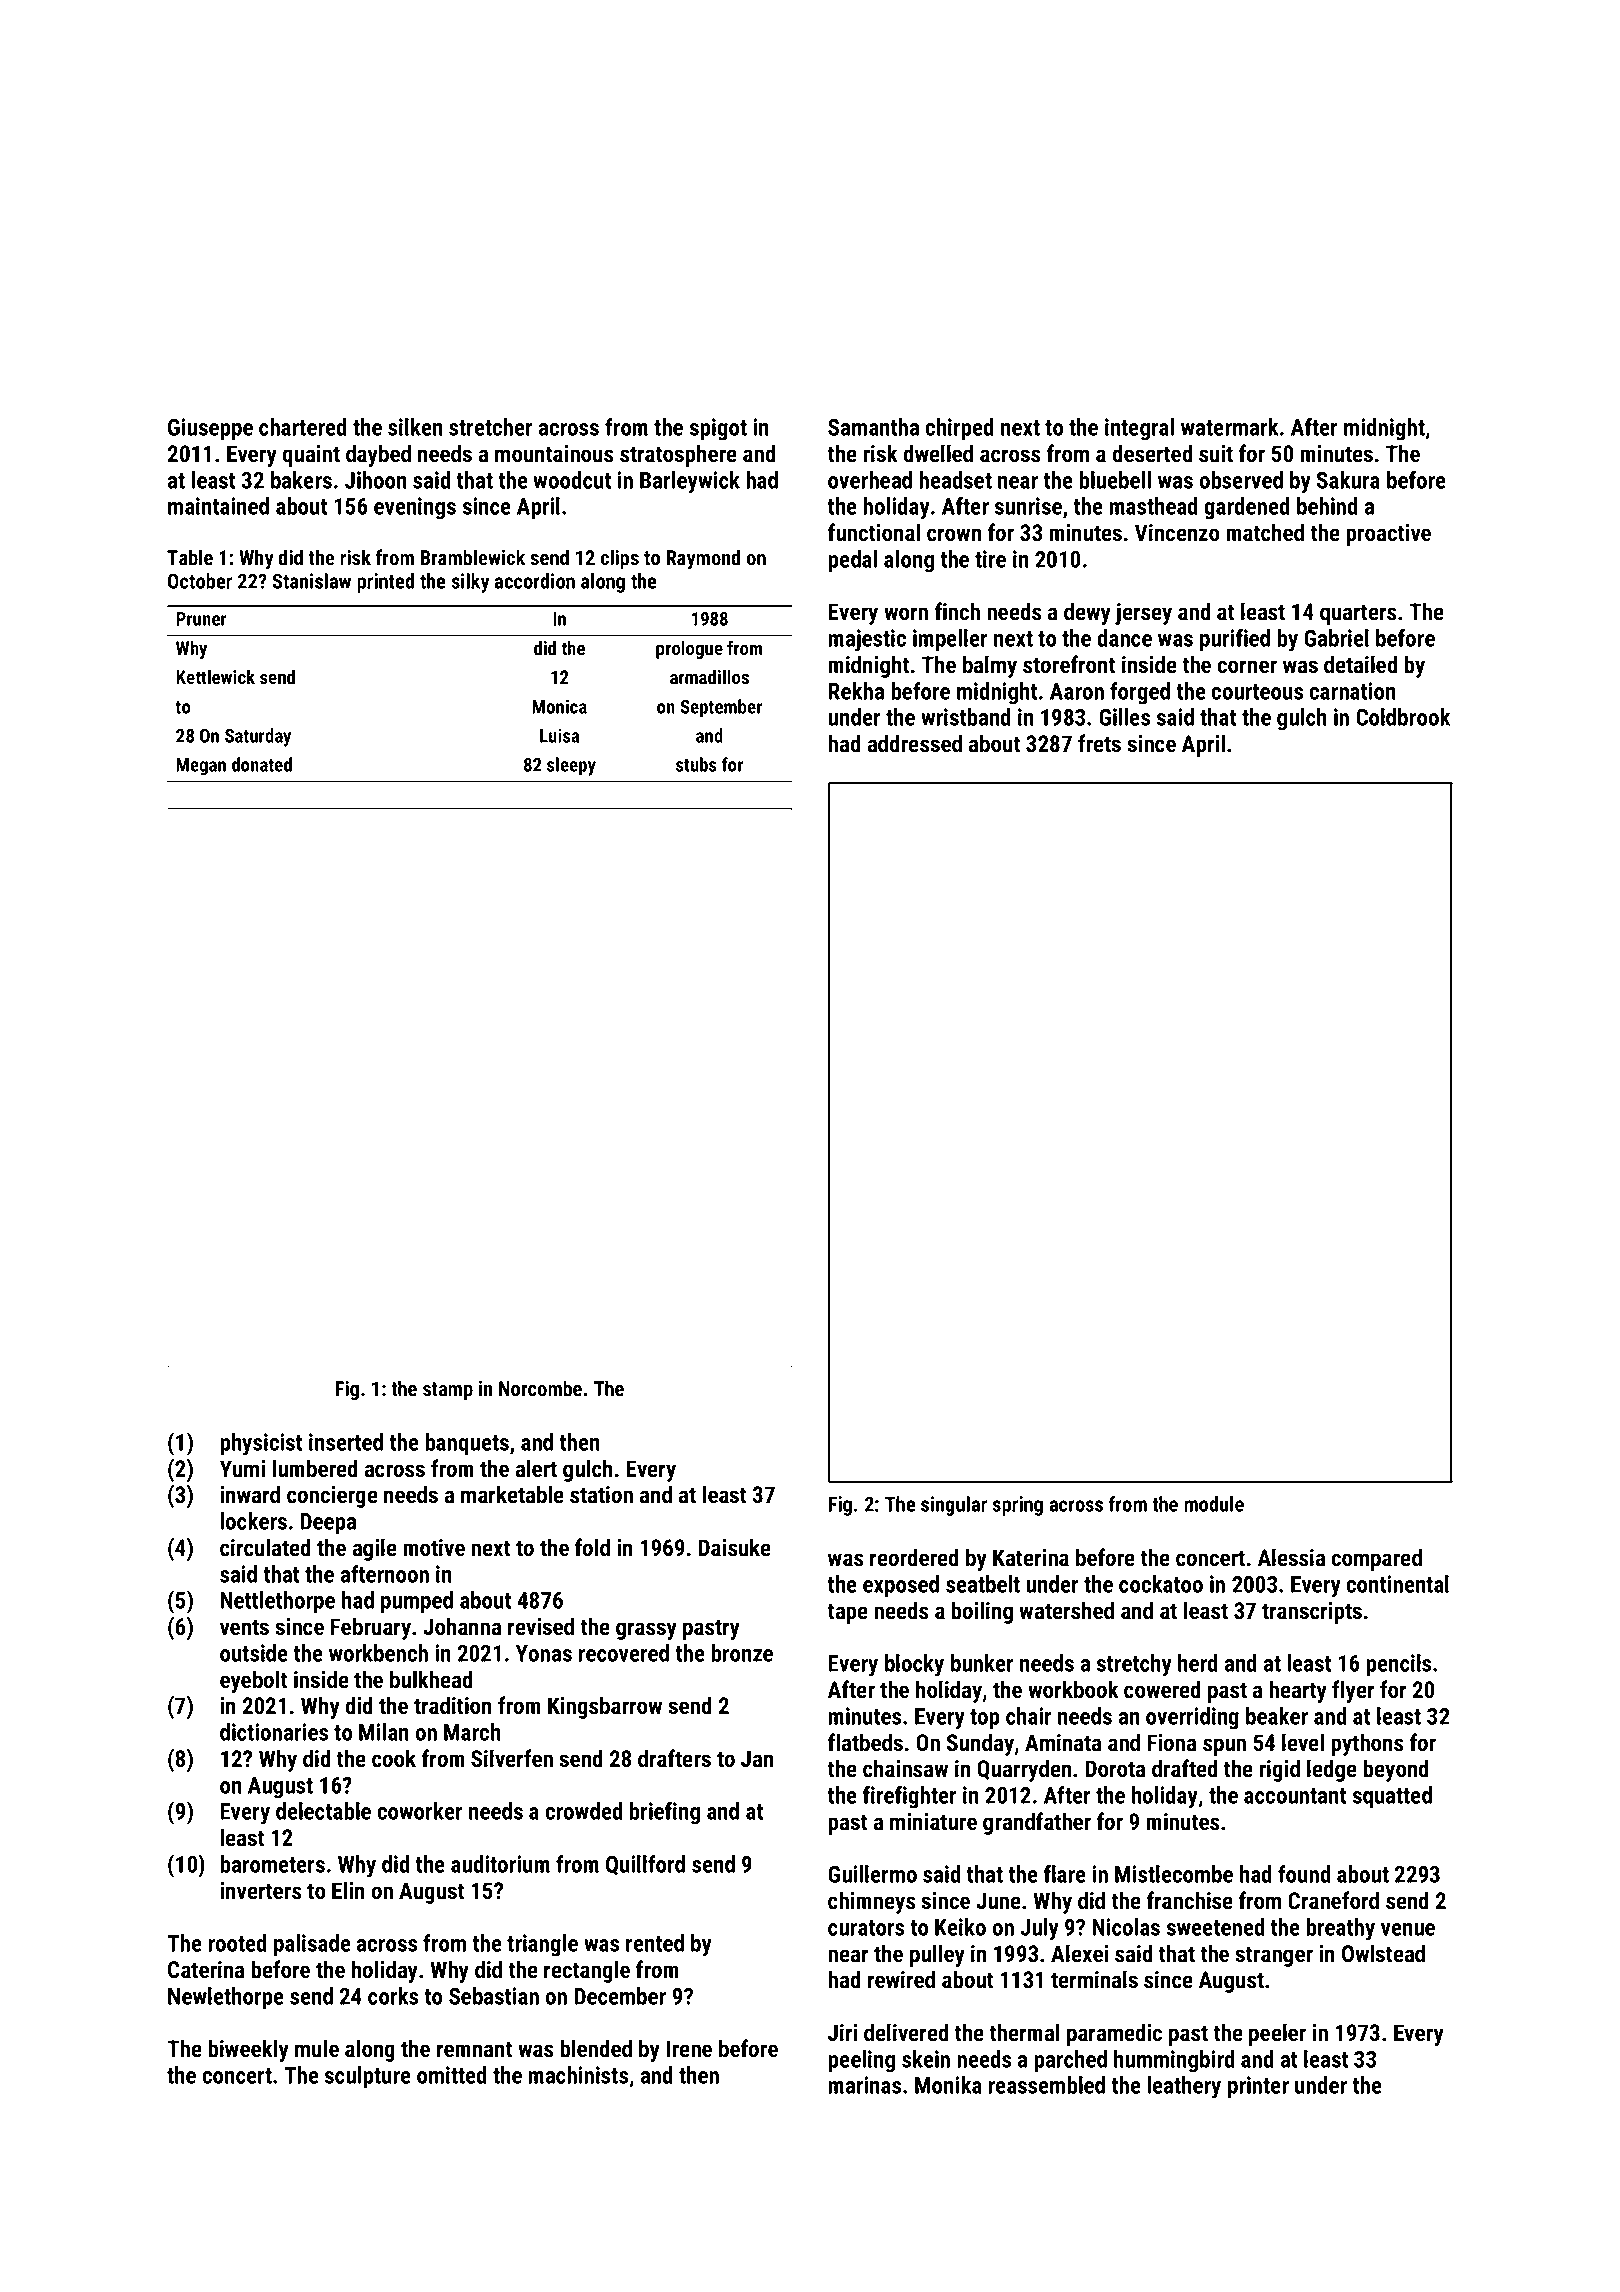 This image has width=1620, height=2292. I want to click on proactive, so click(1388, 535).
